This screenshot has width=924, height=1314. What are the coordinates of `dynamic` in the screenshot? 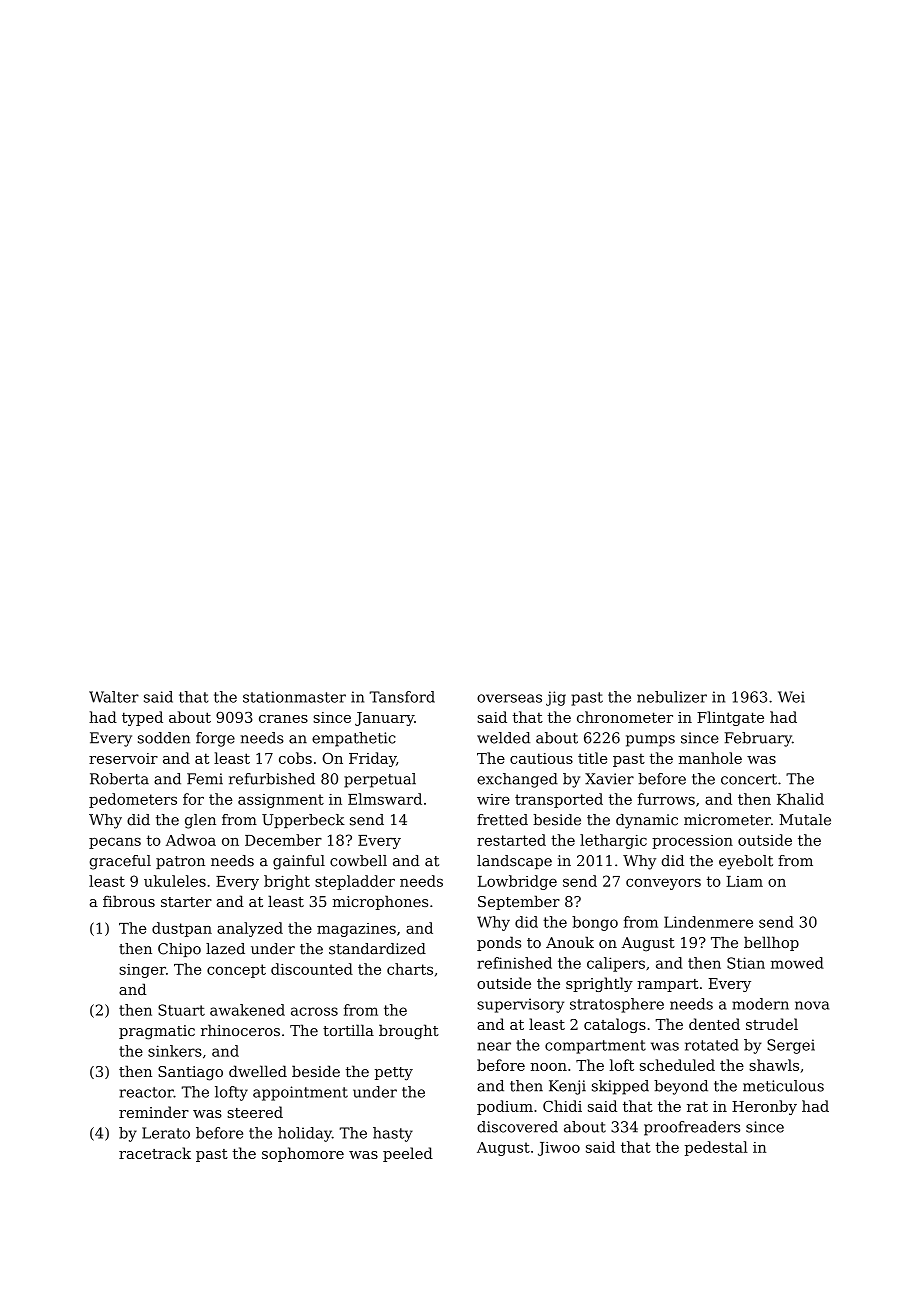 It's located at (647, 821).
